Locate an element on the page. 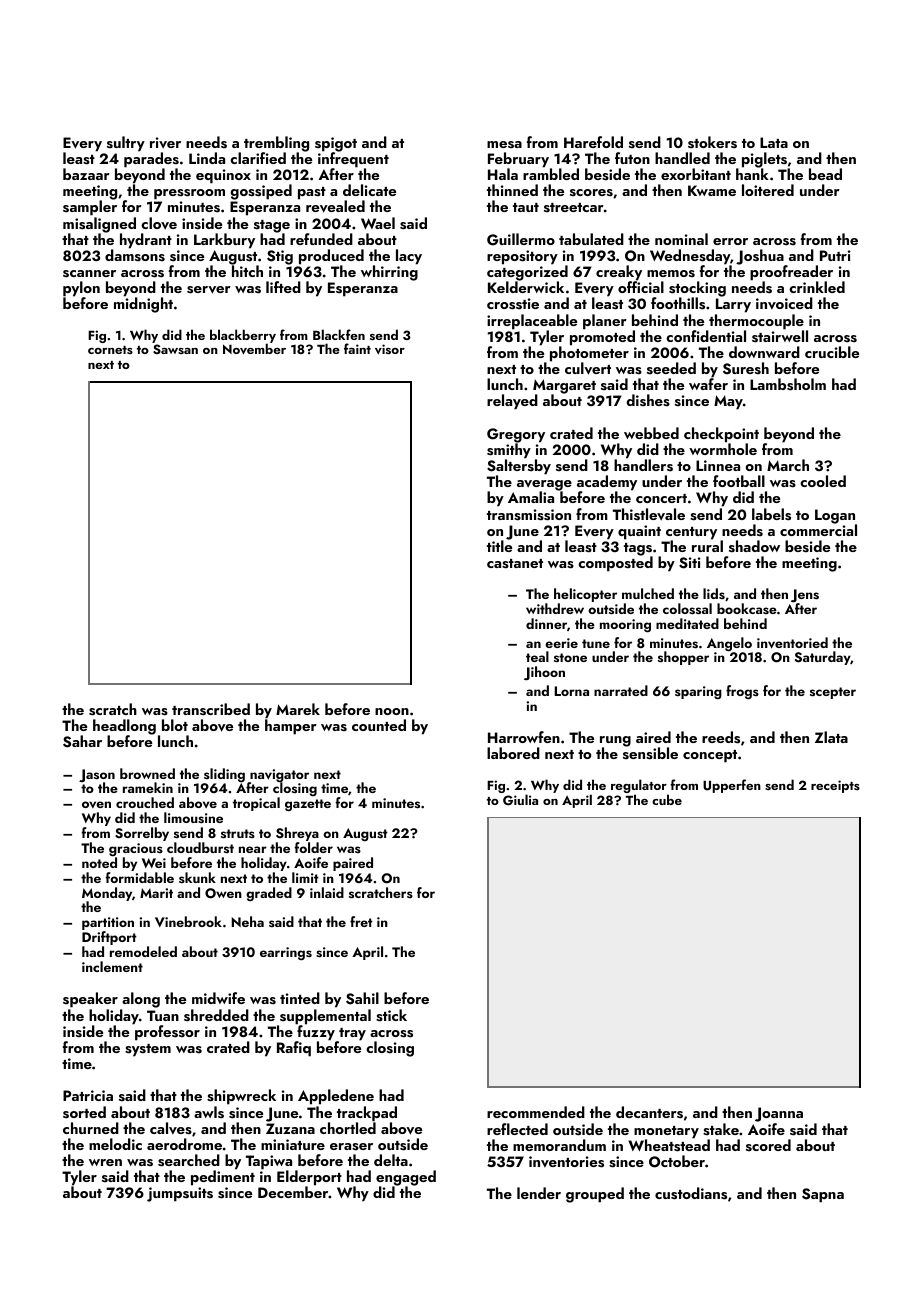 Image resolution: width=924 pixels, height=1314 pixels. visor is located at coordinates (390, 349).
